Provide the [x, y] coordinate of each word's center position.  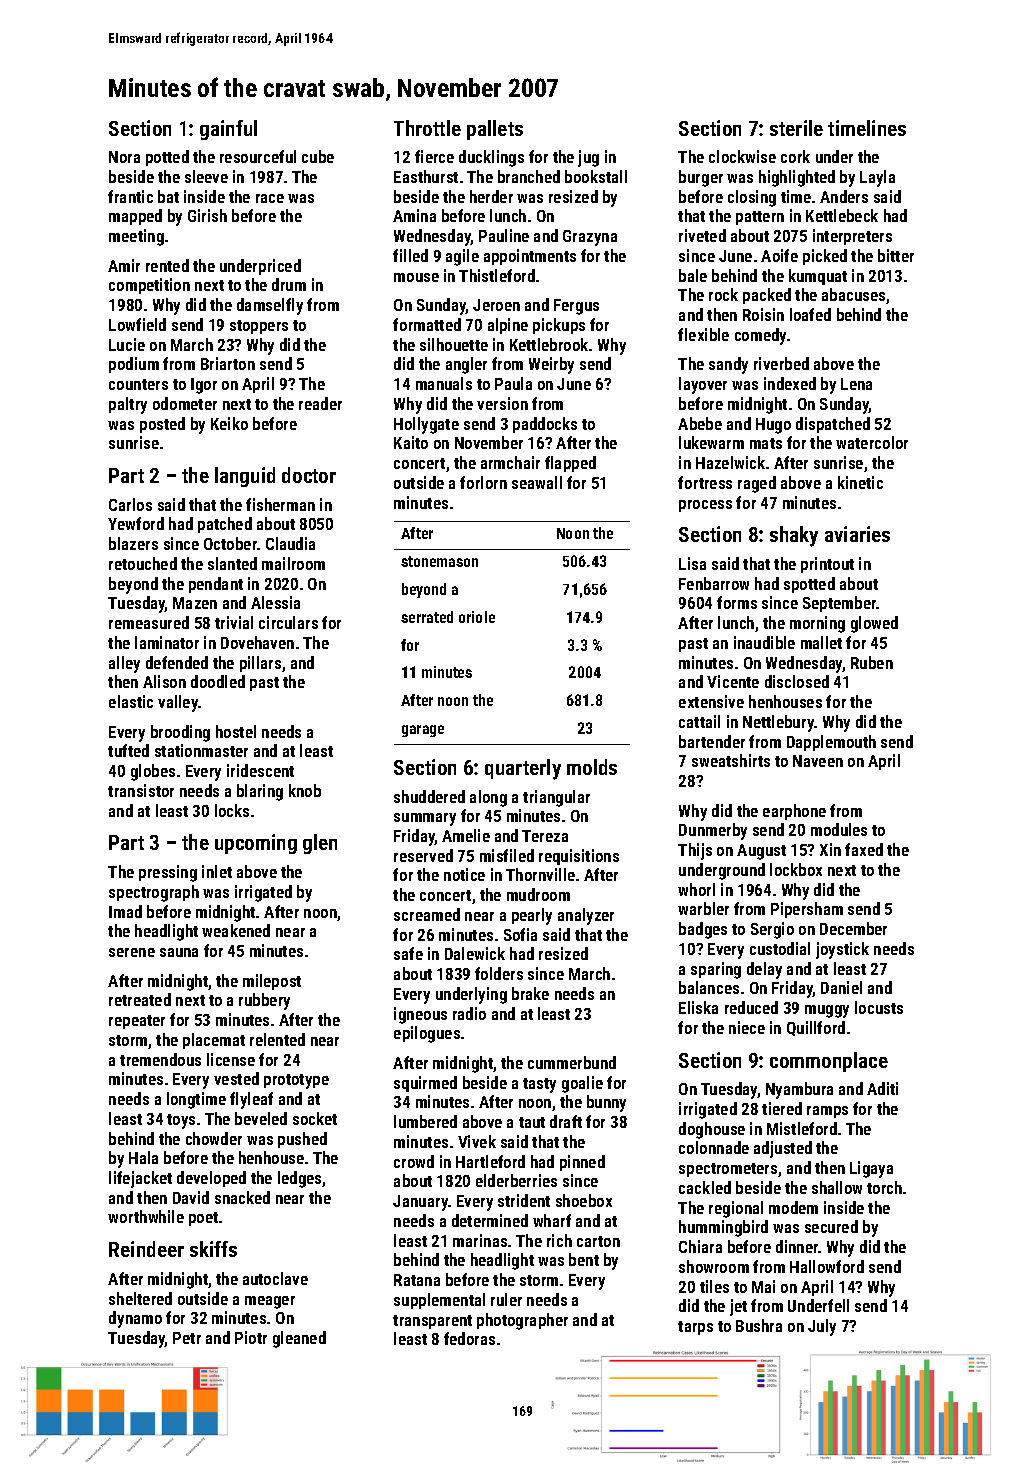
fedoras [469, 1338]
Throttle [427, 128]
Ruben [872, 662]
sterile [796, 128]
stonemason [439, 561]
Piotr [251, 1337]
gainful [228, 130]
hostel [236, 731]
